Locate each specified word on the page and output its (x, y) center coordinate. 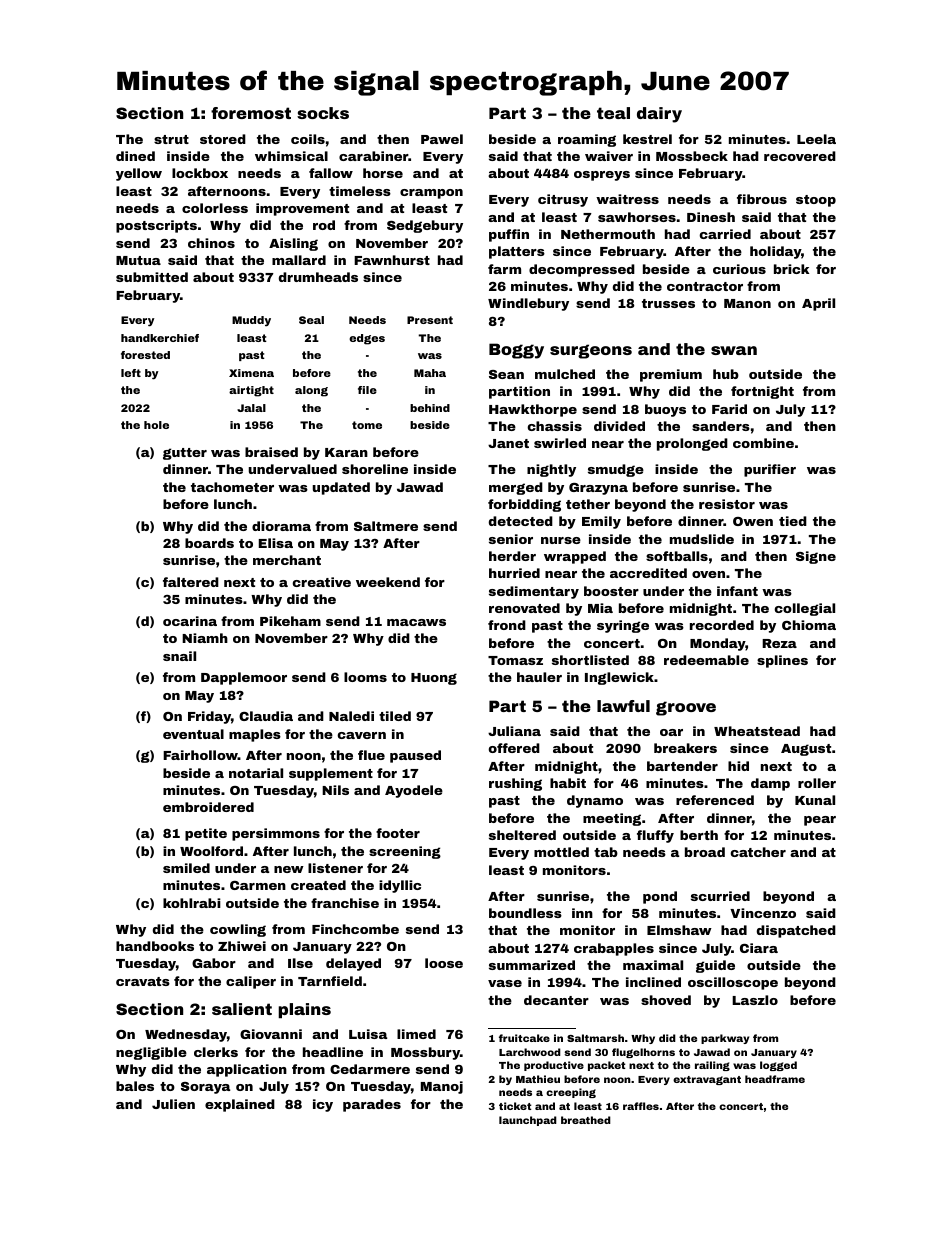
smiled (186, 868)
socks (323, 113)
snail (179, 656)
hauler (539, 677)
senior (511, 539)
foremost (251, 113)
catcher (758, 852)
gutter (185, 454)
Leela (816, 139)
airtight (251, 391)
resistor (727, 504)
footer (398, 833)
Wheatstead (757, 731)
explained (240, 1105)
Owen (753, 521)
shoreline (375, 469)
